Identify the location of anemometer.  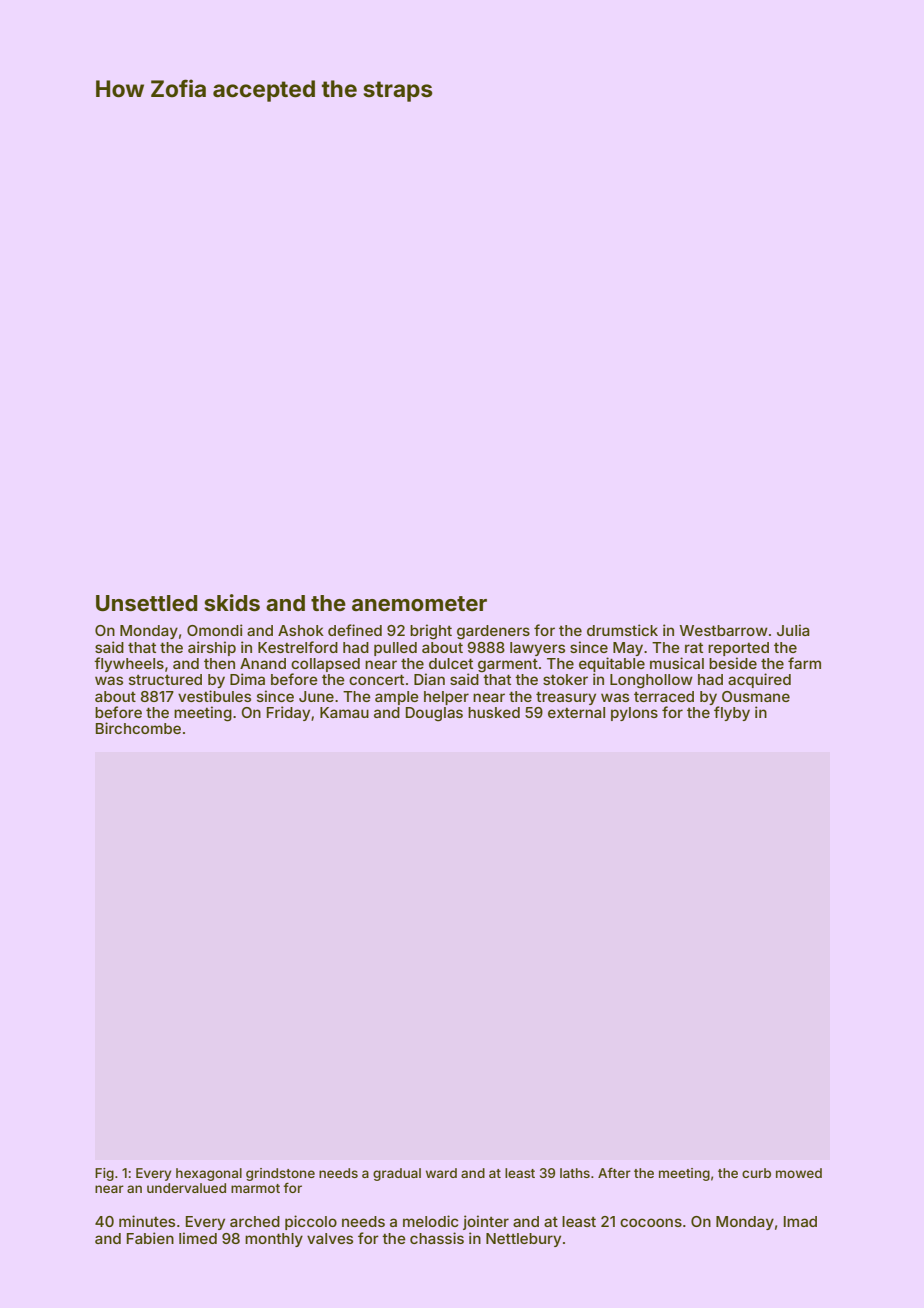
(419, 603).
